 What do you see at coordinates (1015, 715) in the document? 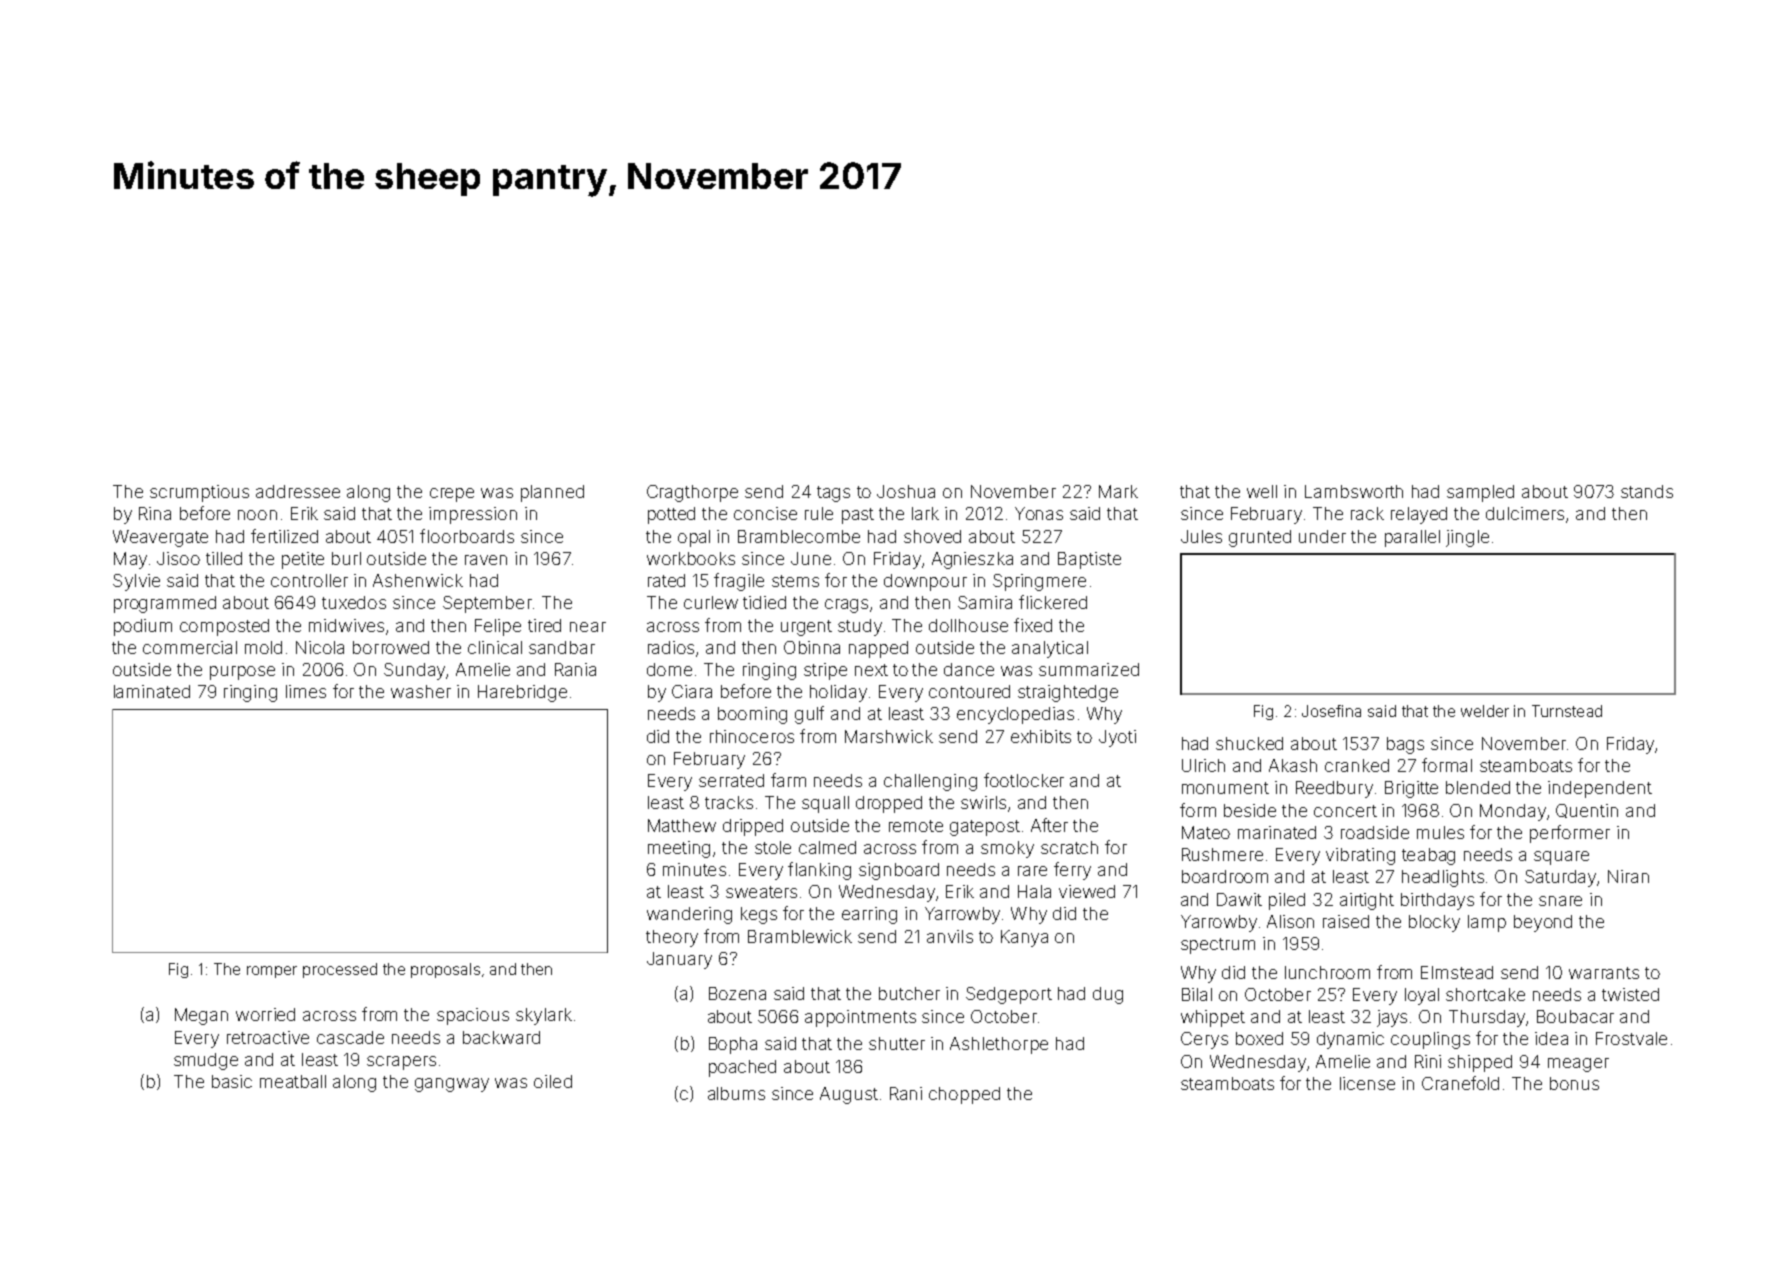
I see `encyclopedias` at bounding box center [1015, 715].
